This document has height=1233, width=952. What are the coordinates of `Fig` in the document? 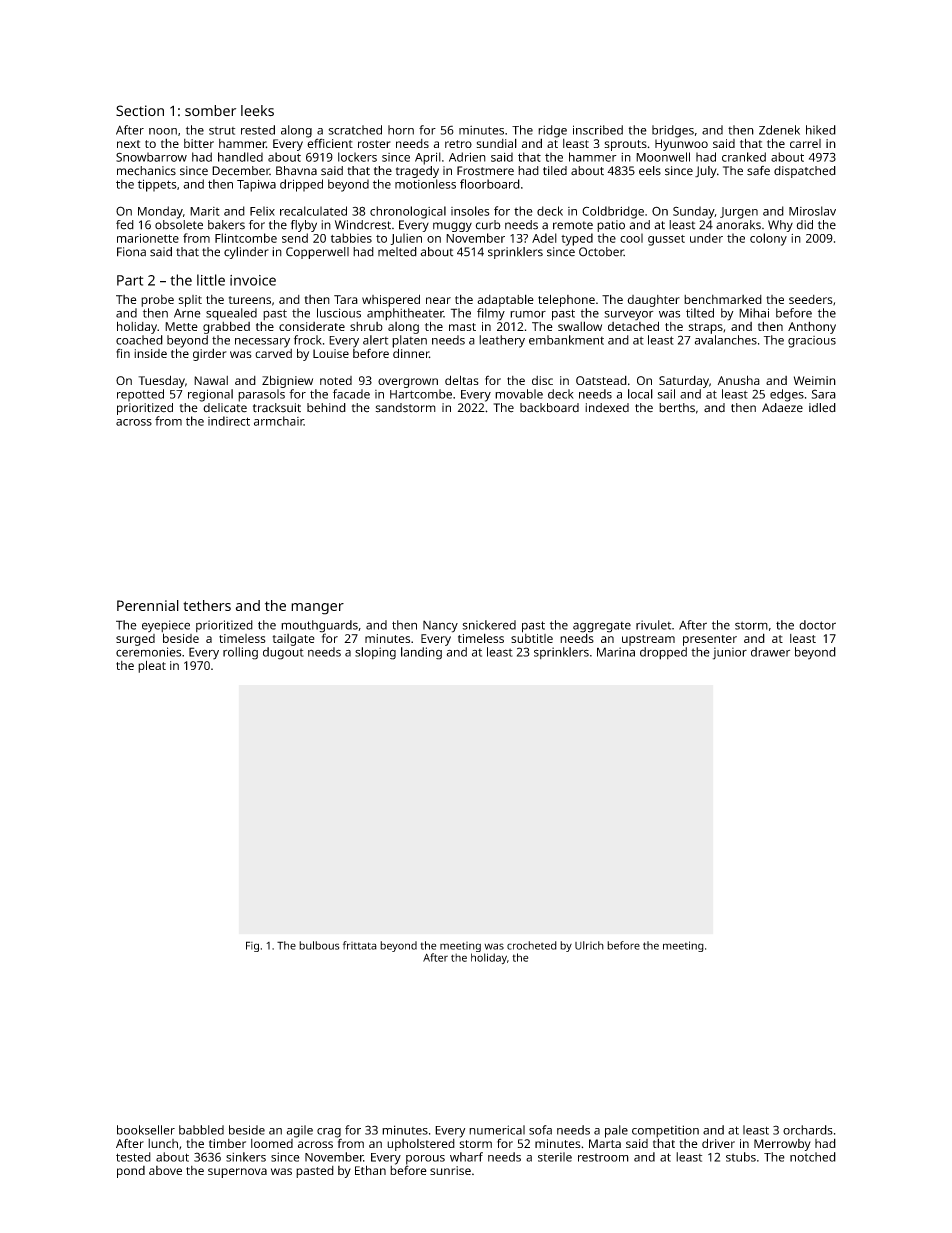 It's located at (252, 946).
